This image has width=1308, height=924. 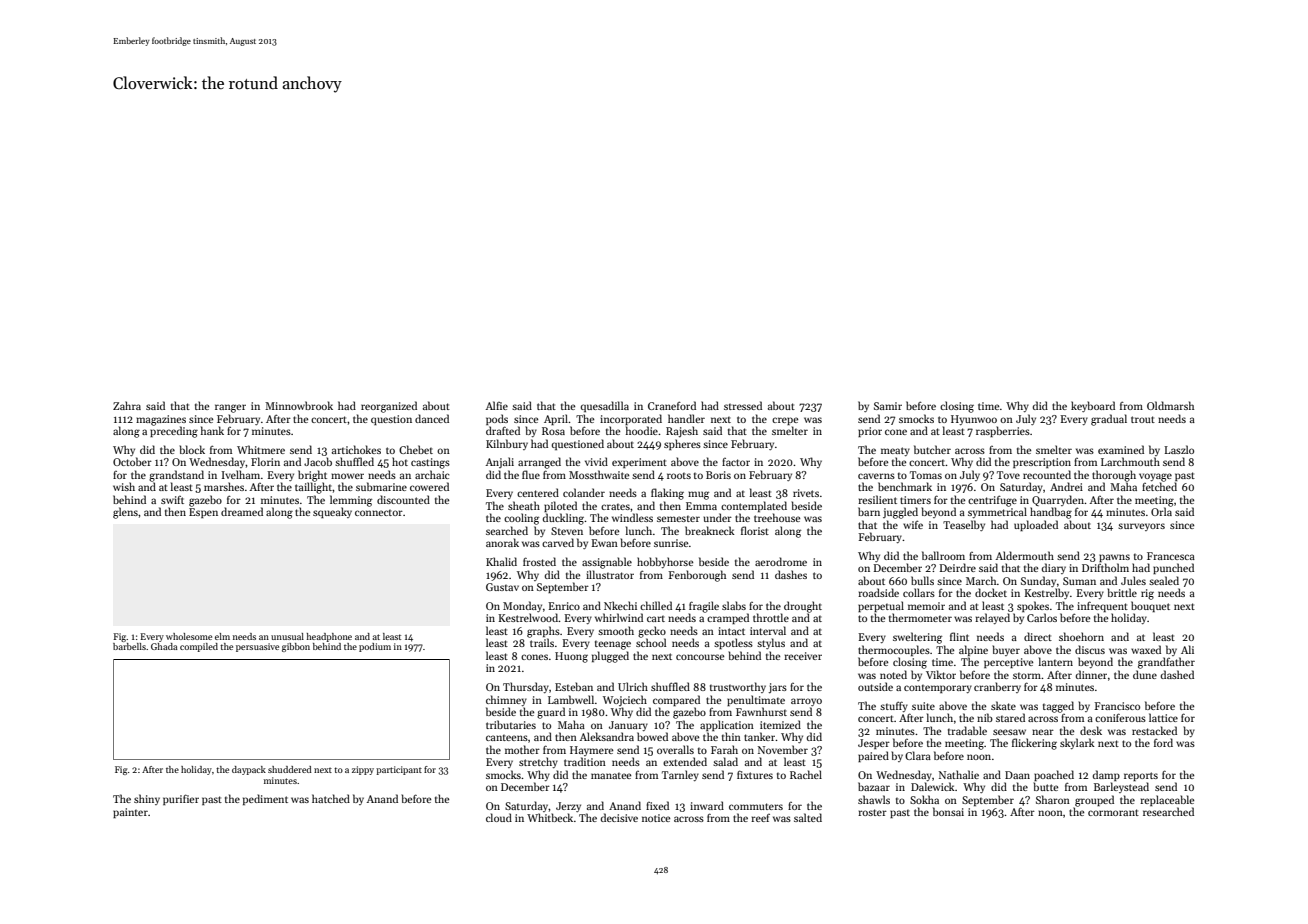 What do you see at coordinates (1164, 580) in the image?
I see `sealed` at bounding box center [1164, 580].
